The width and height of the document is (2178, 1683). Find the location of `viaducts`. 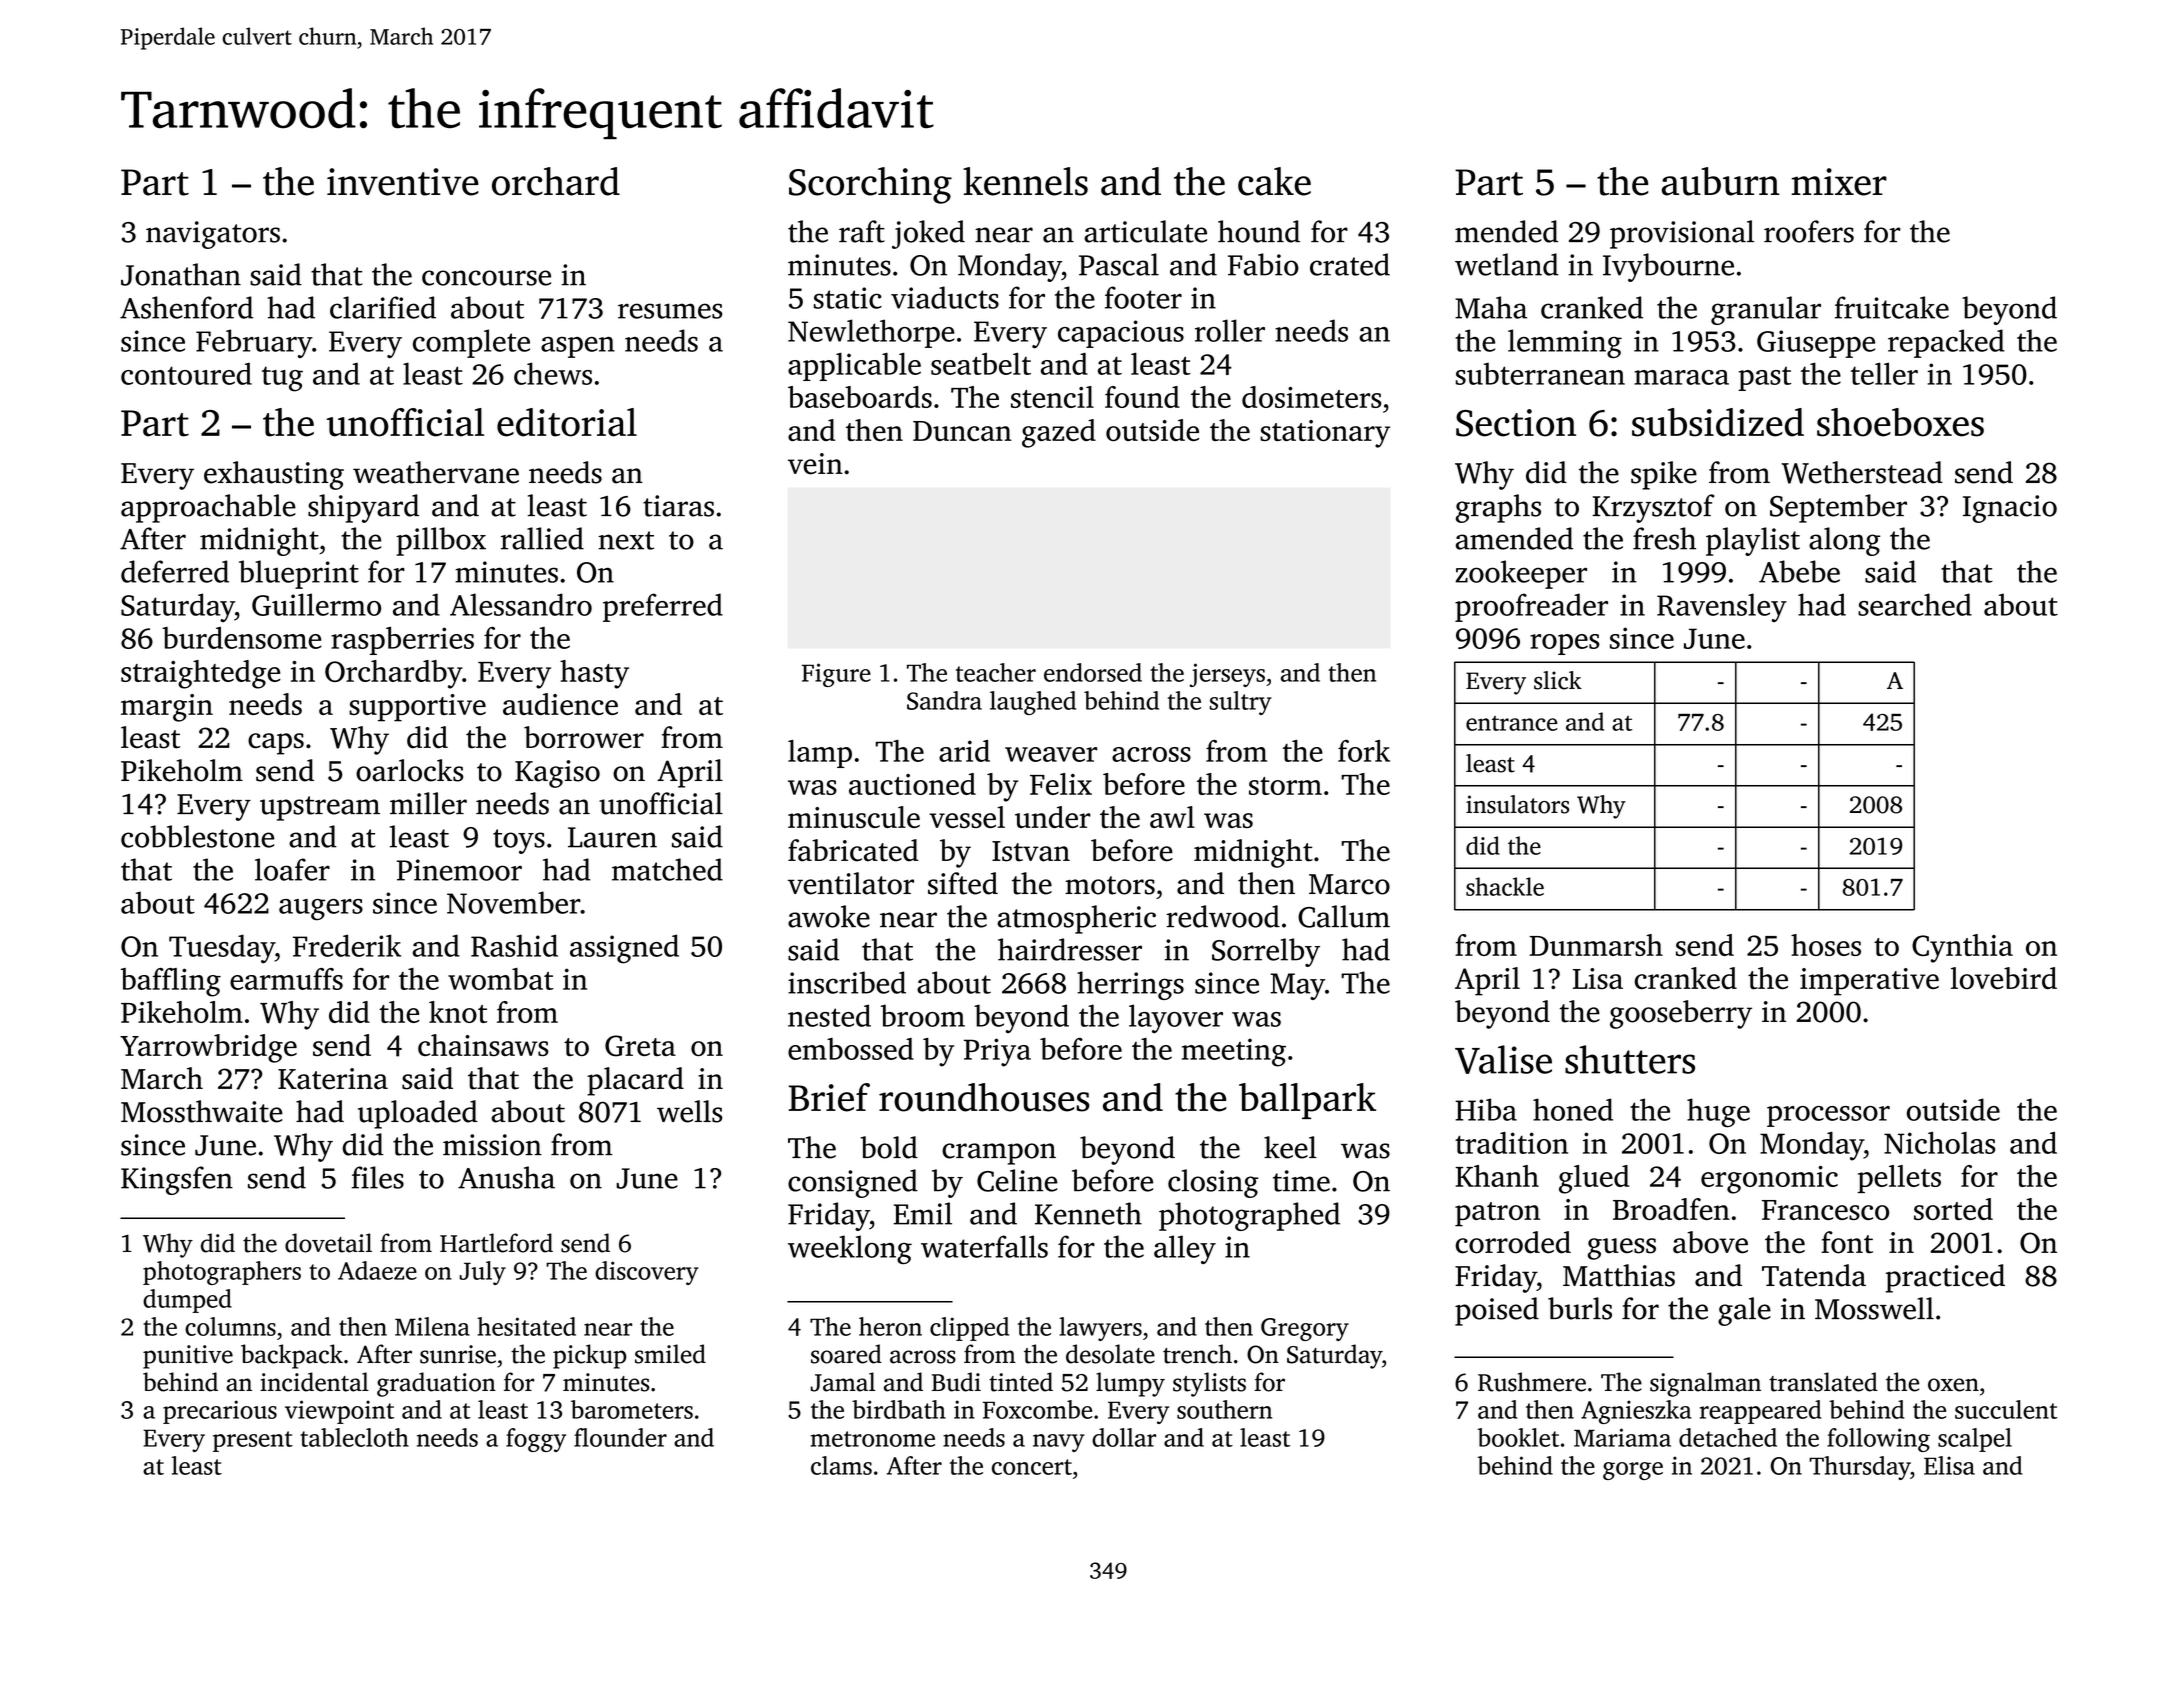

viaducts is located at coordinates (945, 297).
